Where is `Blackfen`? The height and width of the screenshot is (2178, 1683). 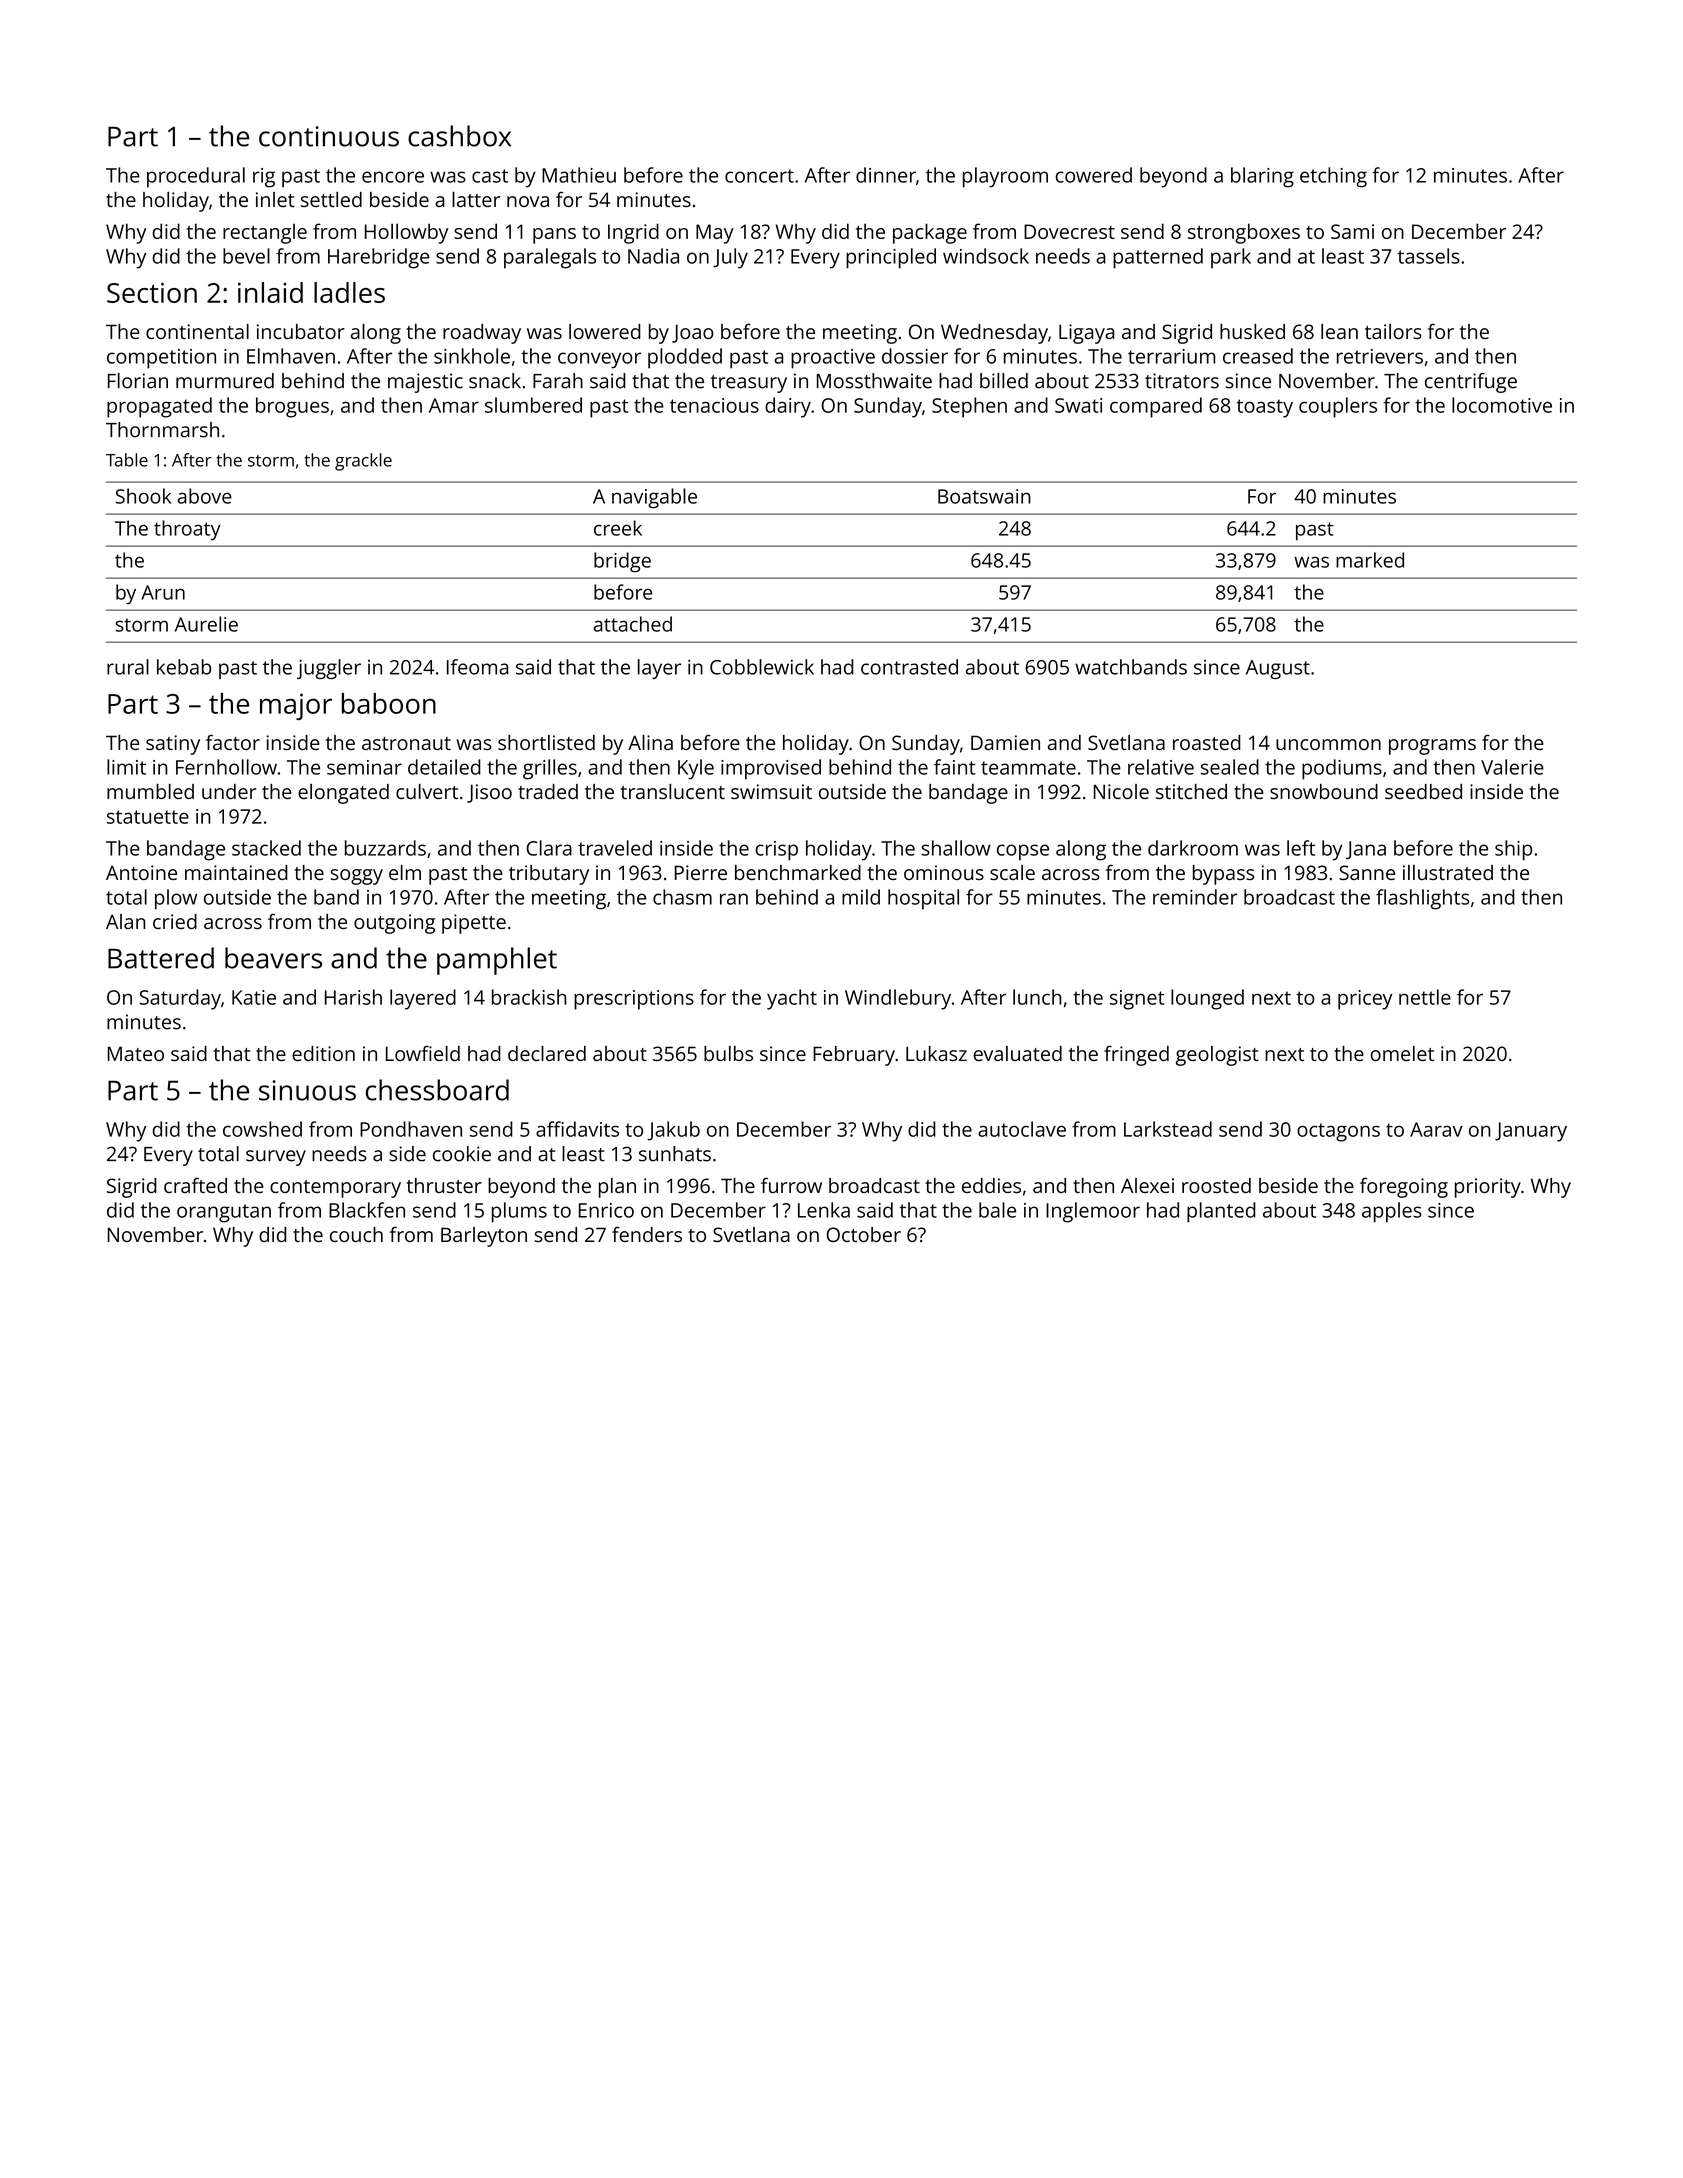 Blackfen is located at coordinates (367, 1210).
